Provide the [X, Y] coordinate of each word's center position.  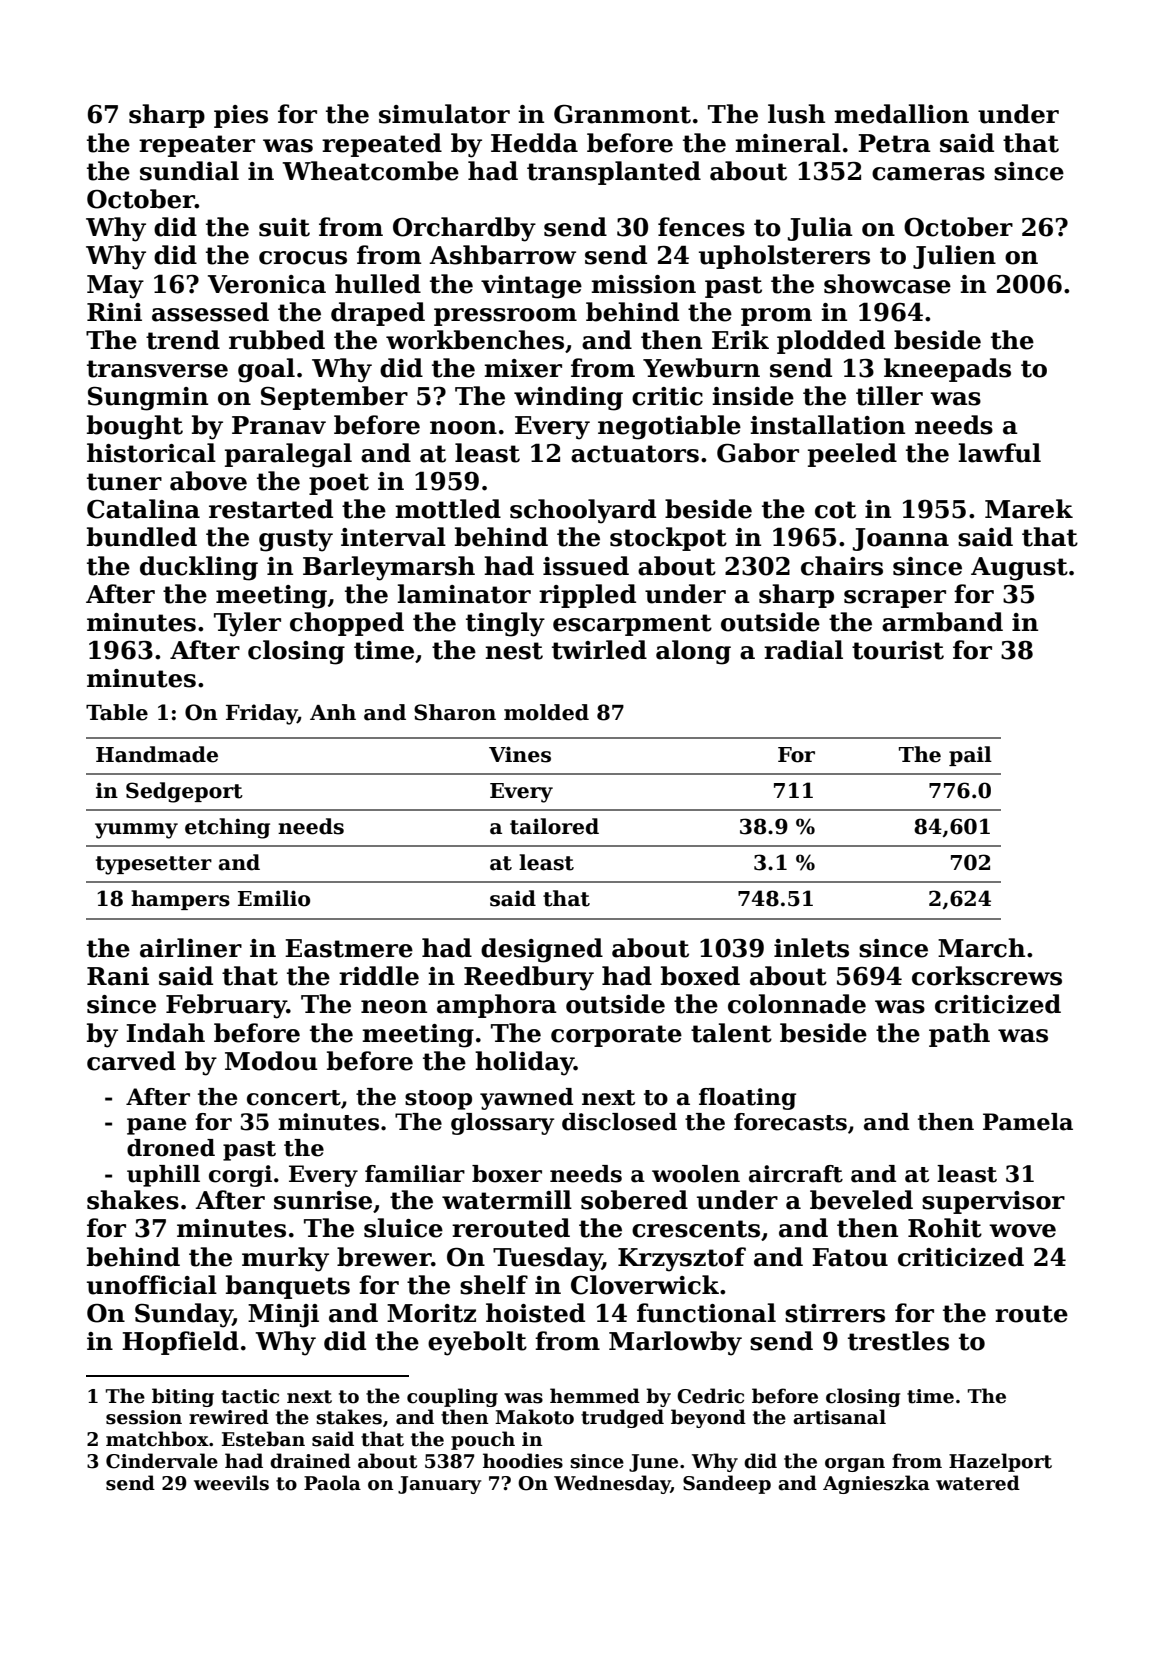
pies [241, 116]
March [981, 948]
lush [796, 114]
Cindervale [162, 1461]
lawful [999, 453]
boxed [700, 976]
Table [117, 712]
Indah [165, 1033]
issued [586, 566]
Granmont [622, 114]
